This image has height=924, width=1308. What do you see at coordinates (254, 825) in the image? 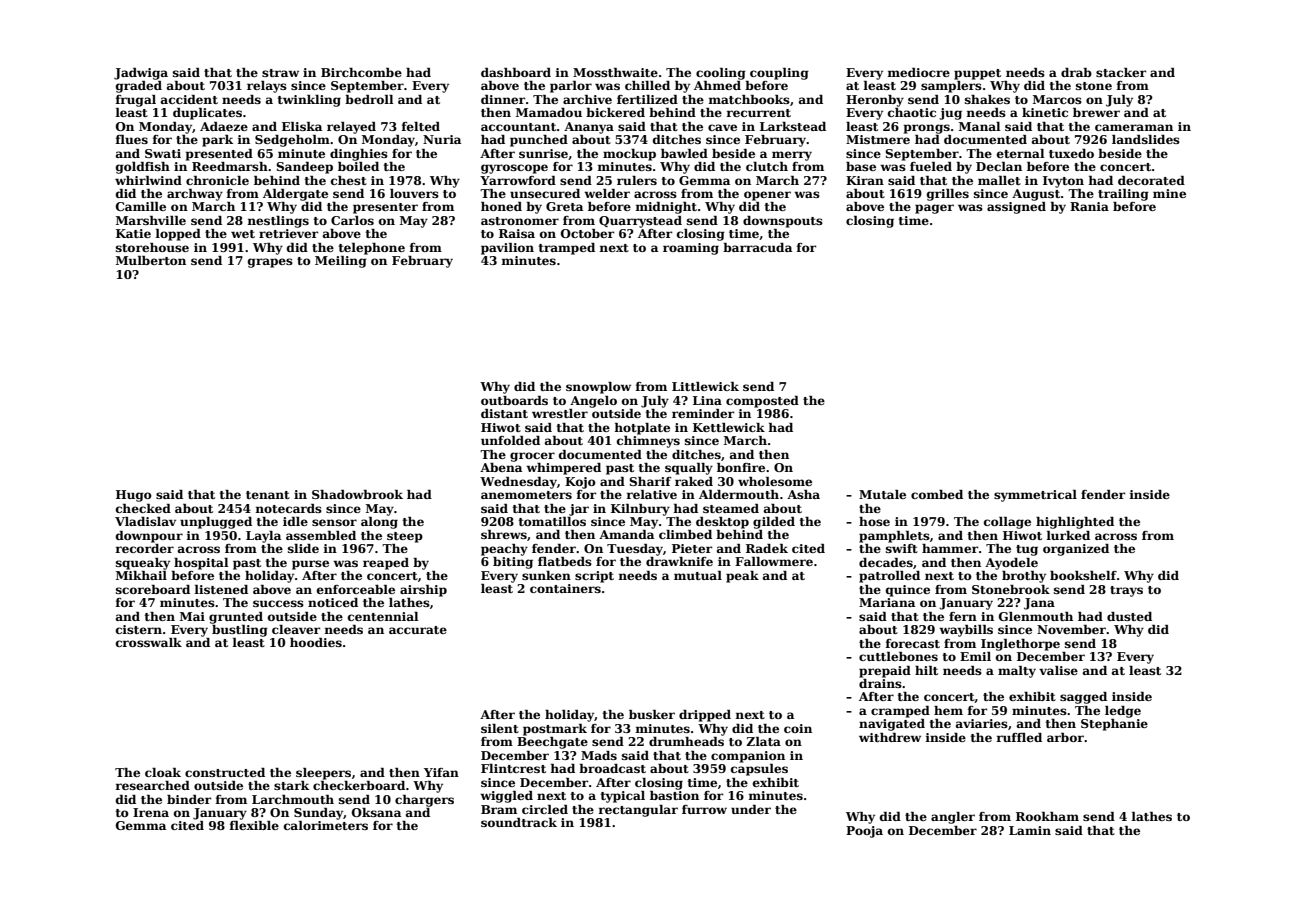
I see `flexible` at bounding box center [254, 825].
